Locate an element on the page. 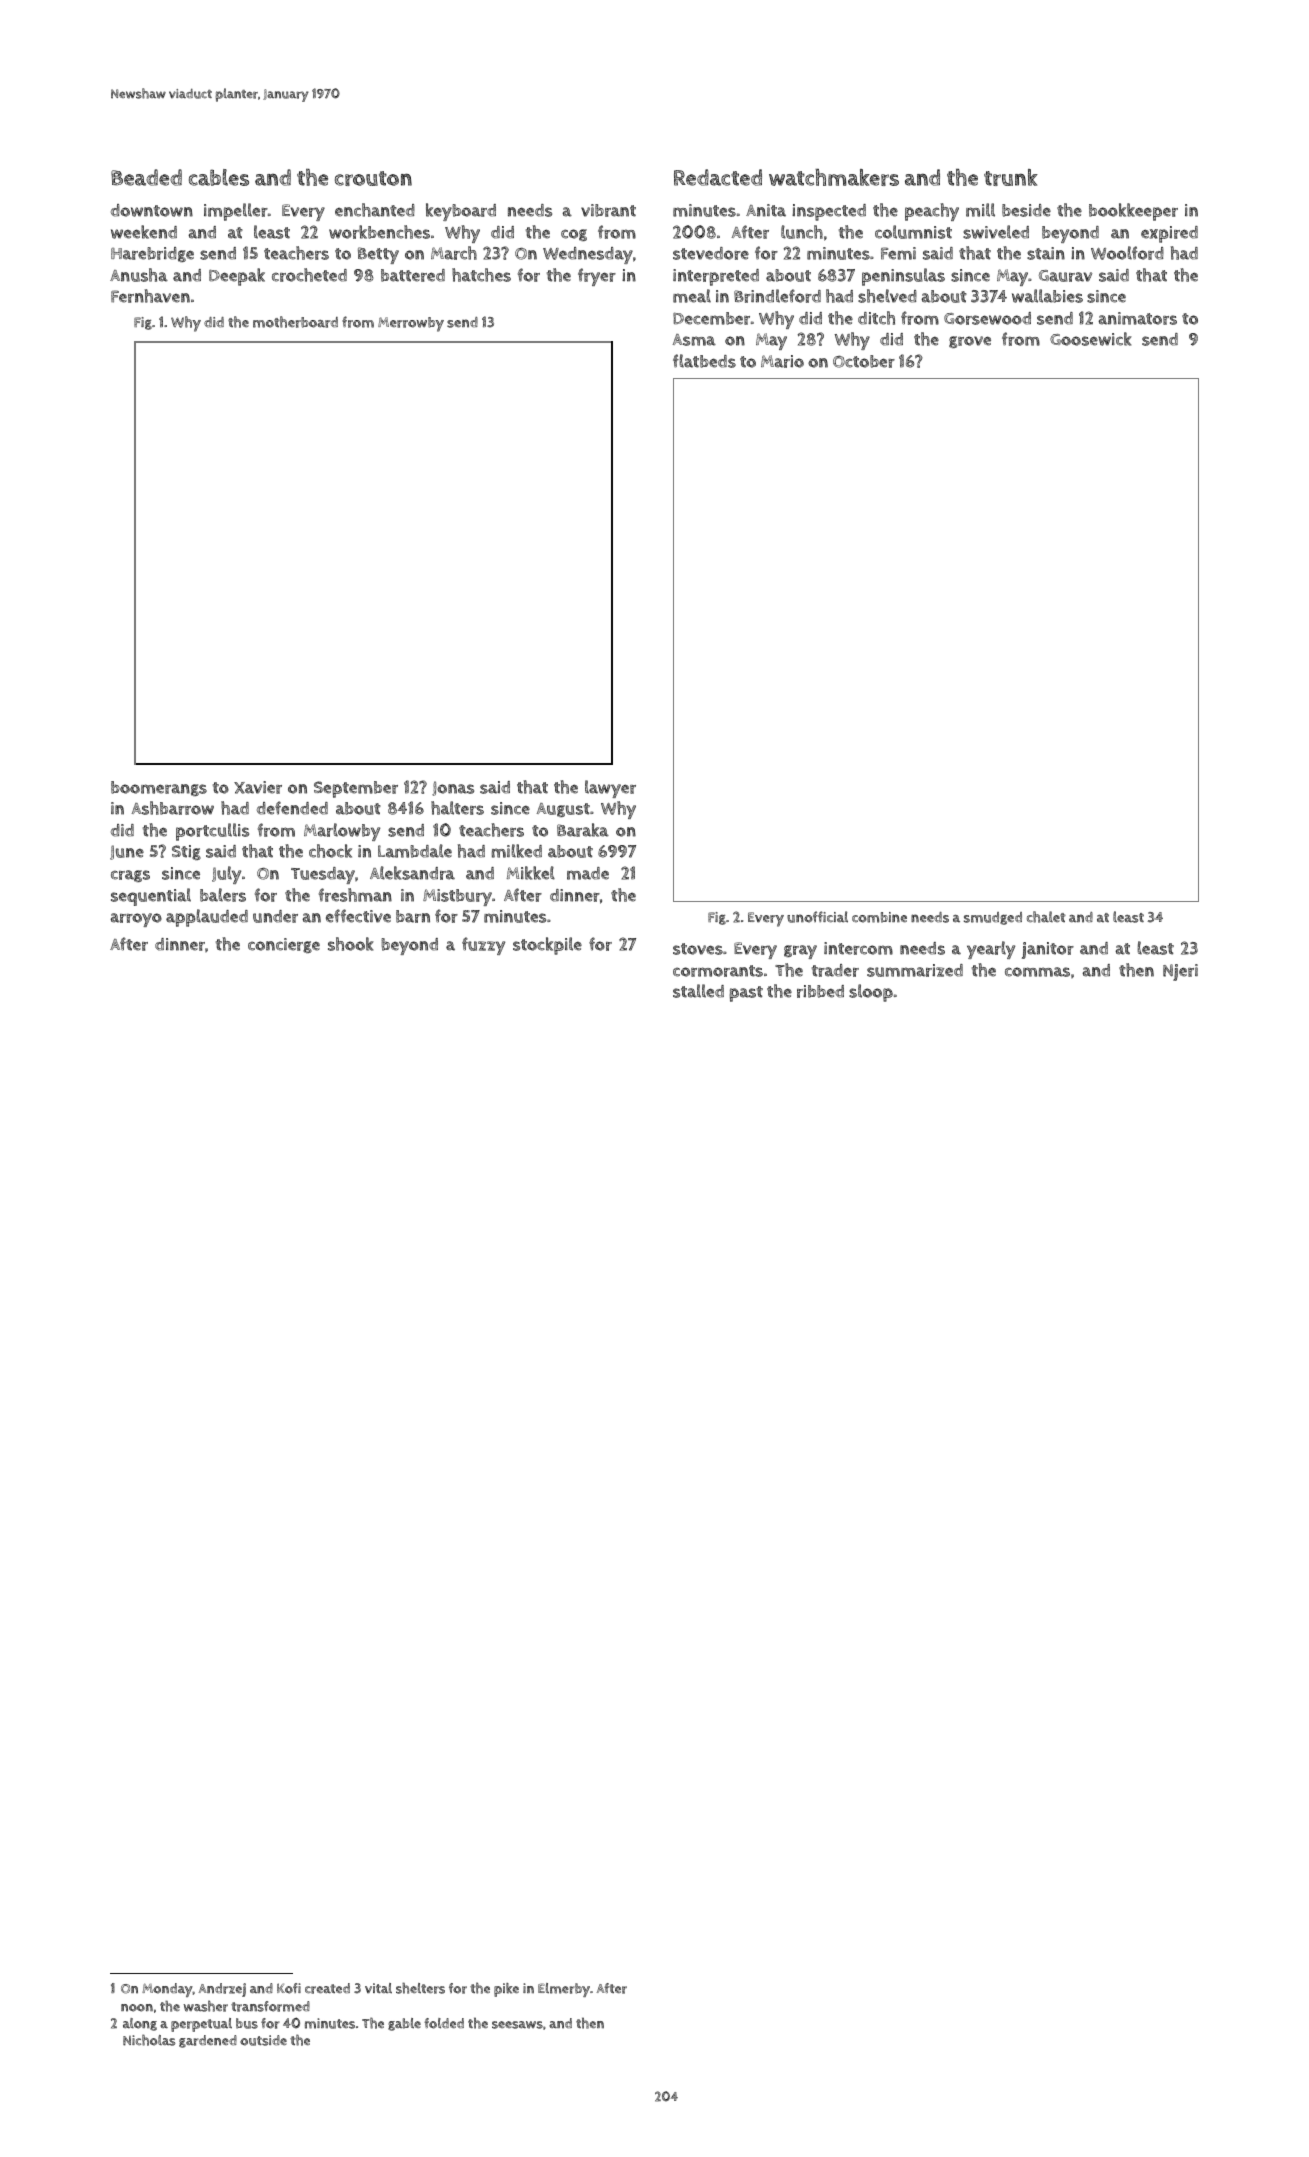 The width and height of the document is (1309, 2157). Xavier is located at coordinates (258, 787).
